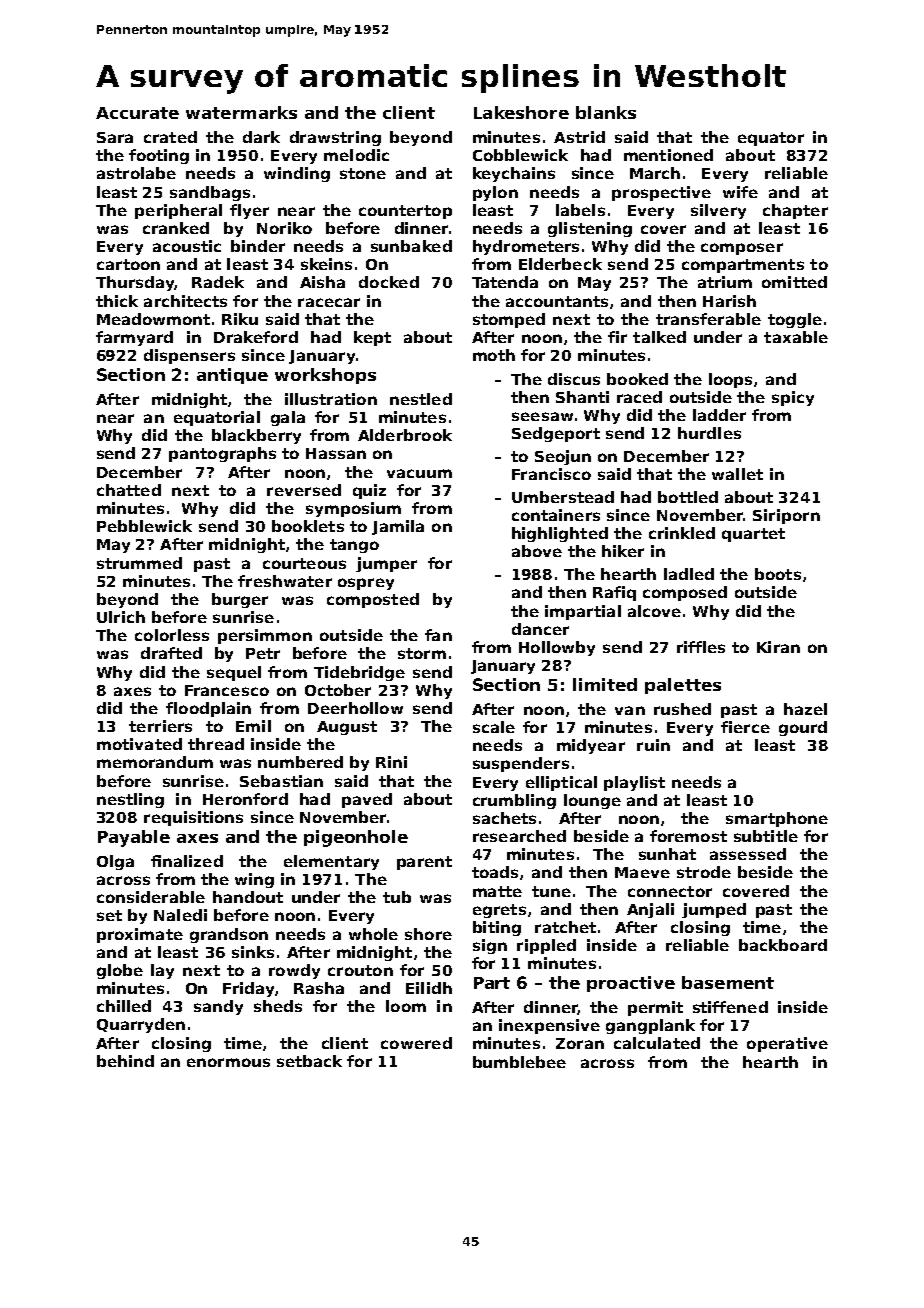 The width and height of the image is (924, 1308). Describe the element at coordinates (689, 574) in the image. I see `ladled` at that location.
